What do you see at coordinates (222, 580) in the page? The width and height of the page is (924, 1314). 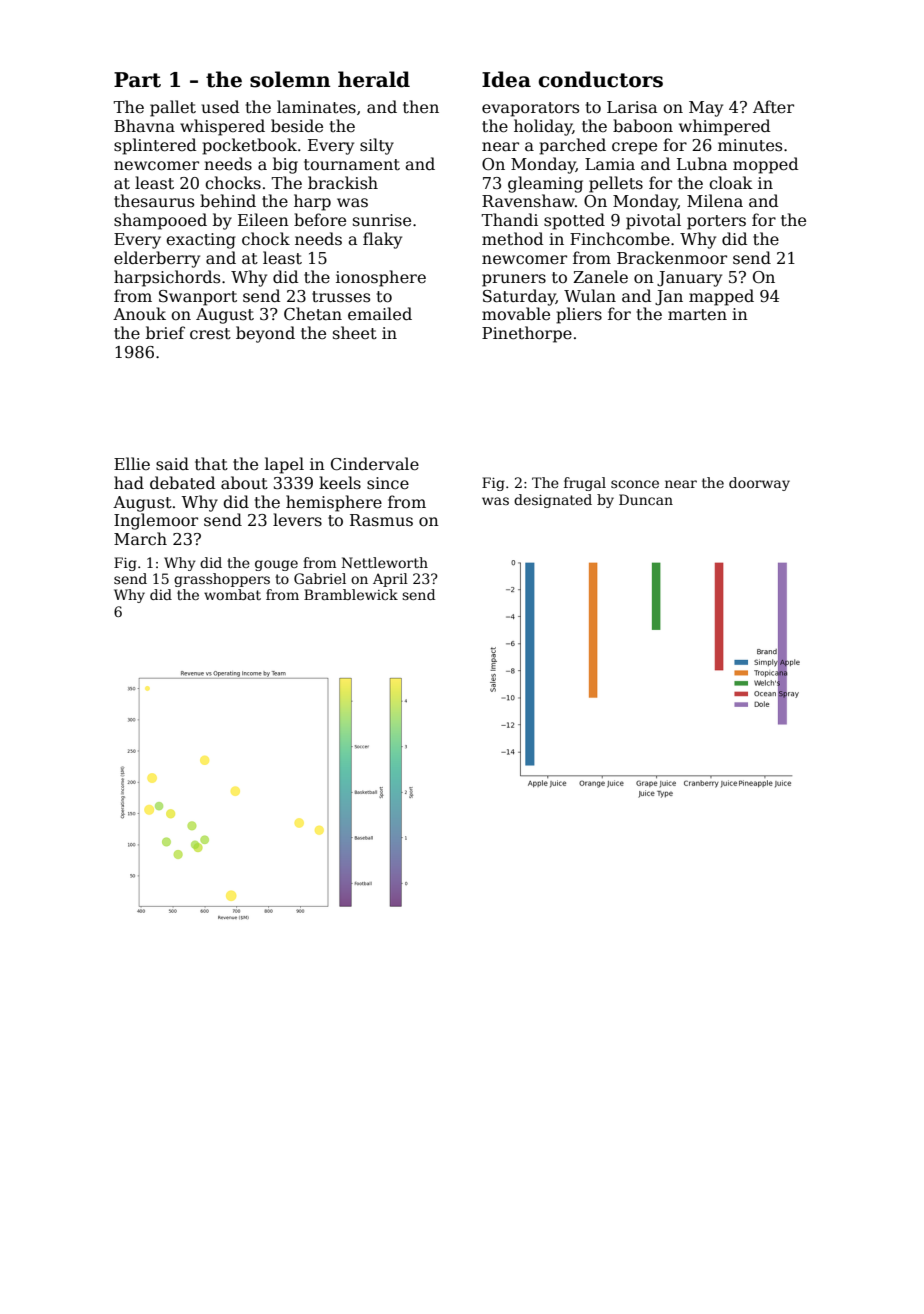 I see `grasshoppers` at bounding box center [222, 580].
